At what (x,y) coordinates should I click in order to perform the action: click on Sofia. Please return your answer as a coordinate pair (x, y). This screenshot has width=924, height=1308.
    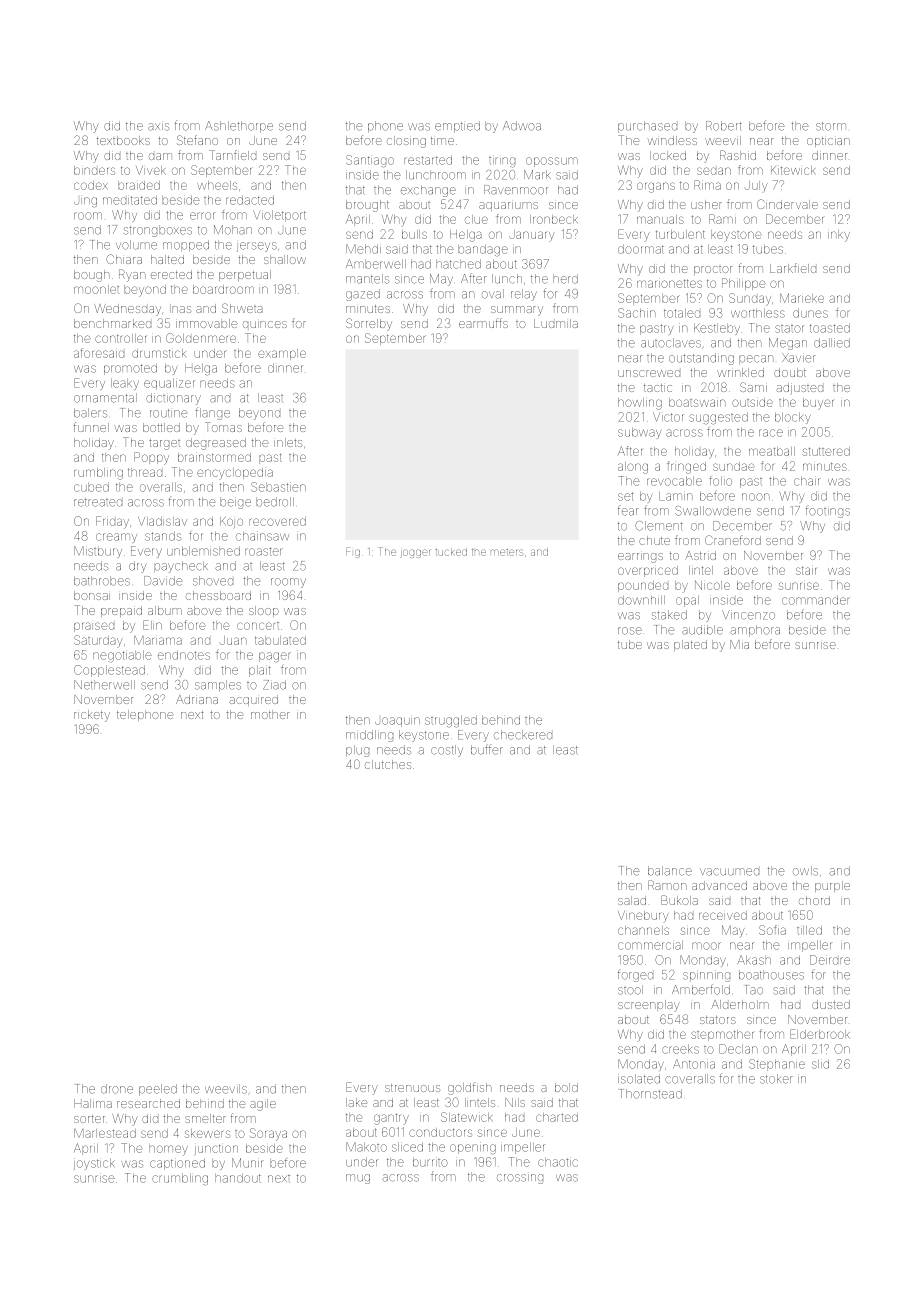
    Looking at the image, I should click on (772, 930).
